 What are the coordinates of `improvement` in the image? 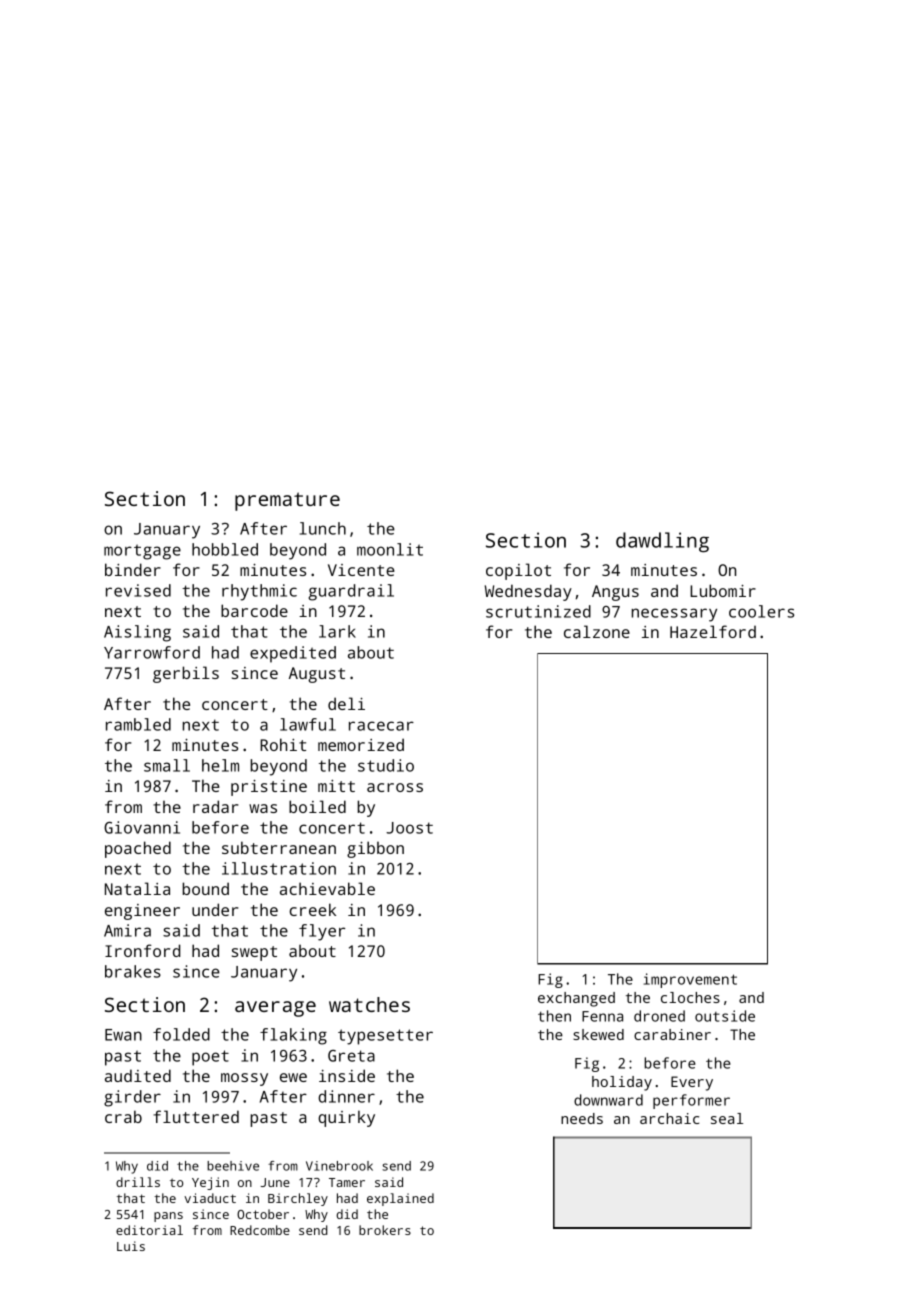 It's located at (690, 980).
